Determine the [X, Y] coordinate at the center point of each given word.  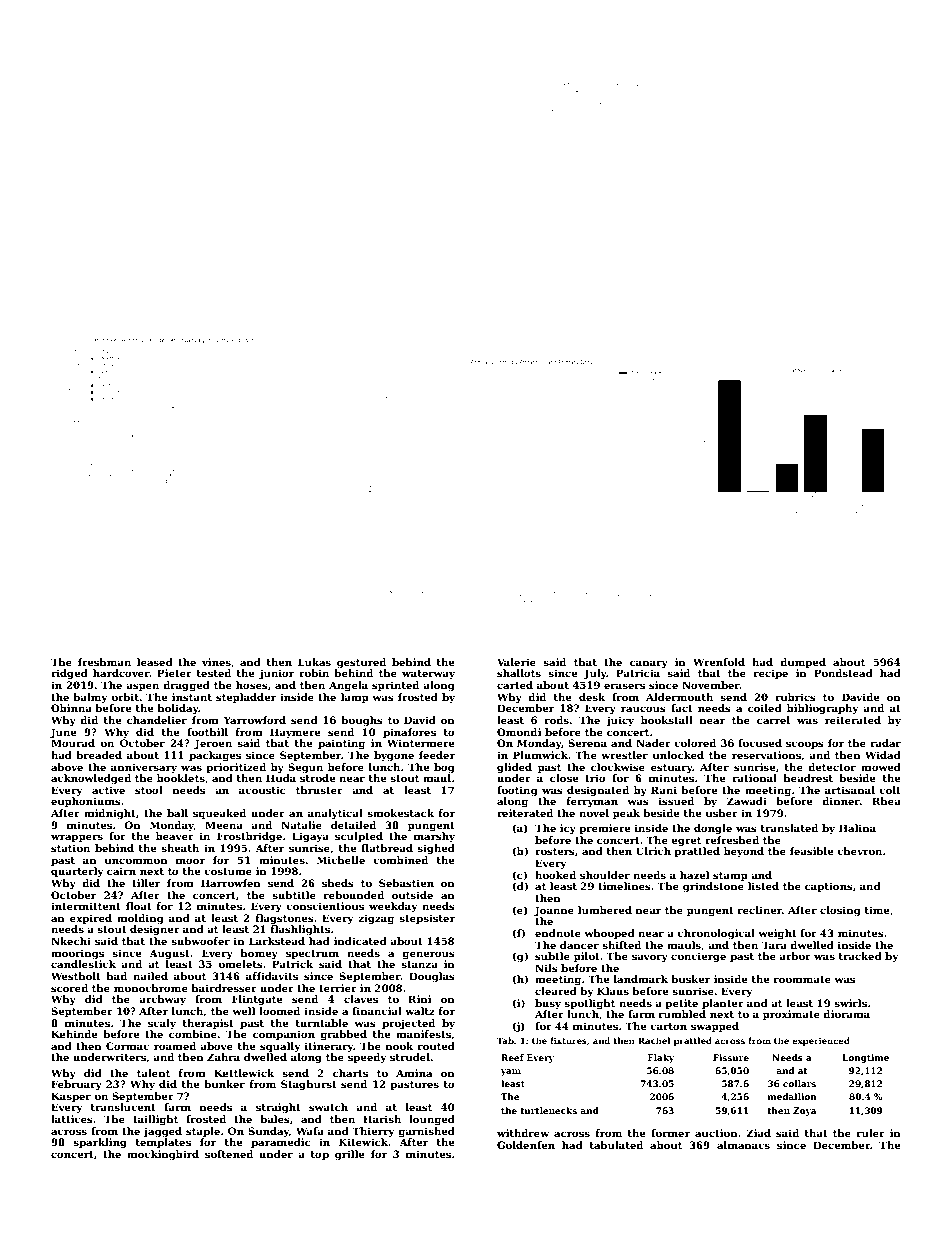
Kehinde [74, 1034]
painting [341, 744]
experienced [821, 1041]
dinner [841, 801]
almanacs [743, 1145]
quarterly [77, 872]
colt [890, 790]
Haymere [295, 733]
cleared [556, 991]
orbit [125, 697]
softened [229, 1154]
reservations [766, 755]
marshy [434, 837]
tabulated [616, 1145]
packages [215, 756]
